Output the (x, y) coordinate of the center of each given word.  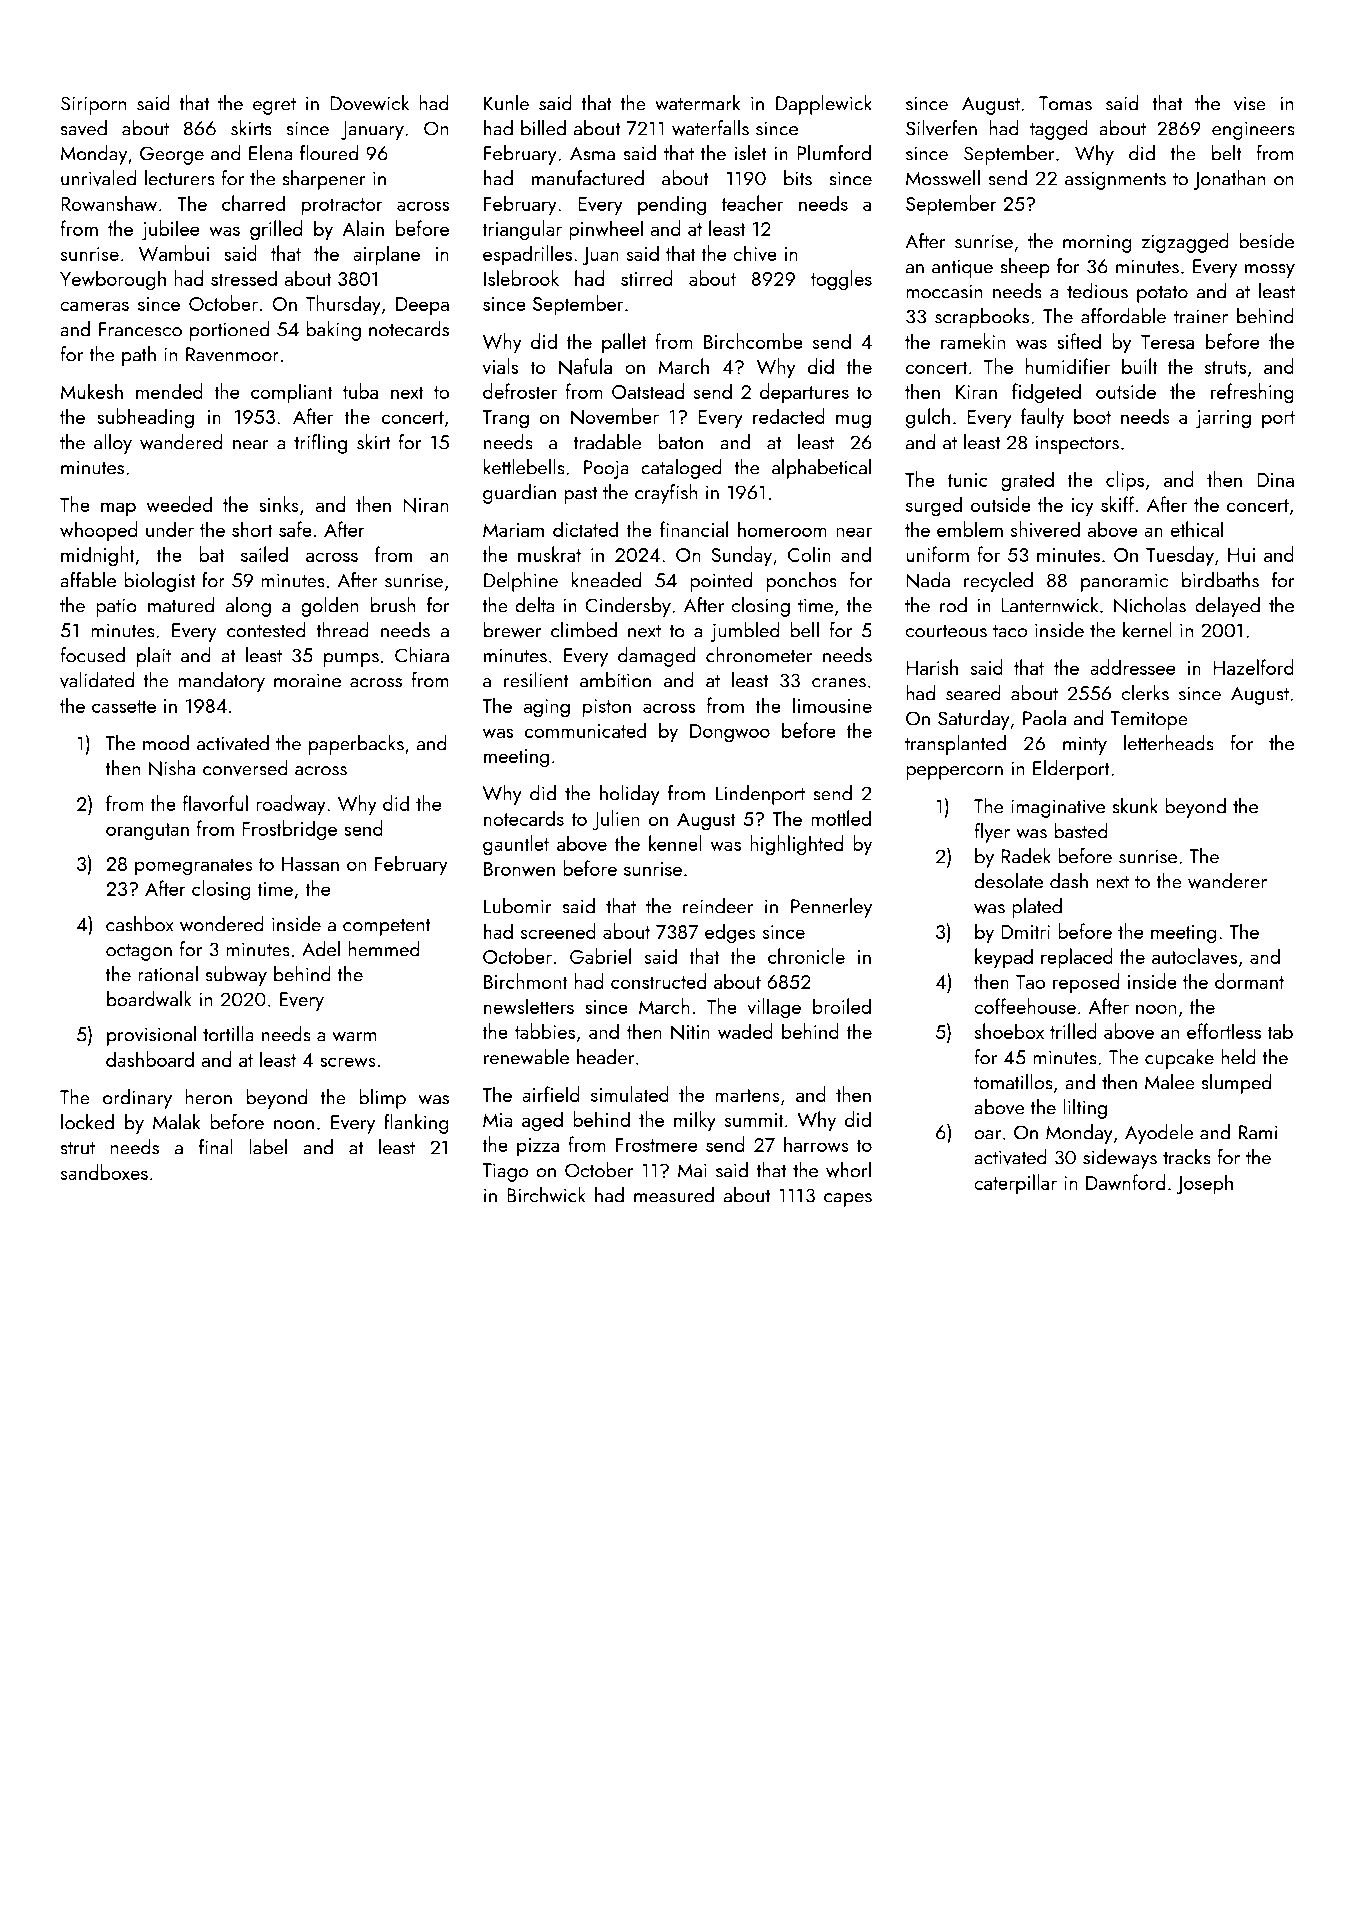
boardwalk (149, 999)
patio (116, 607)
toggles (841, 280)
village (774, 1008)
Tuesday (1180, 556)
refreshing (1252, 393)
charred (253, 203)
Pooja (606, 469)
